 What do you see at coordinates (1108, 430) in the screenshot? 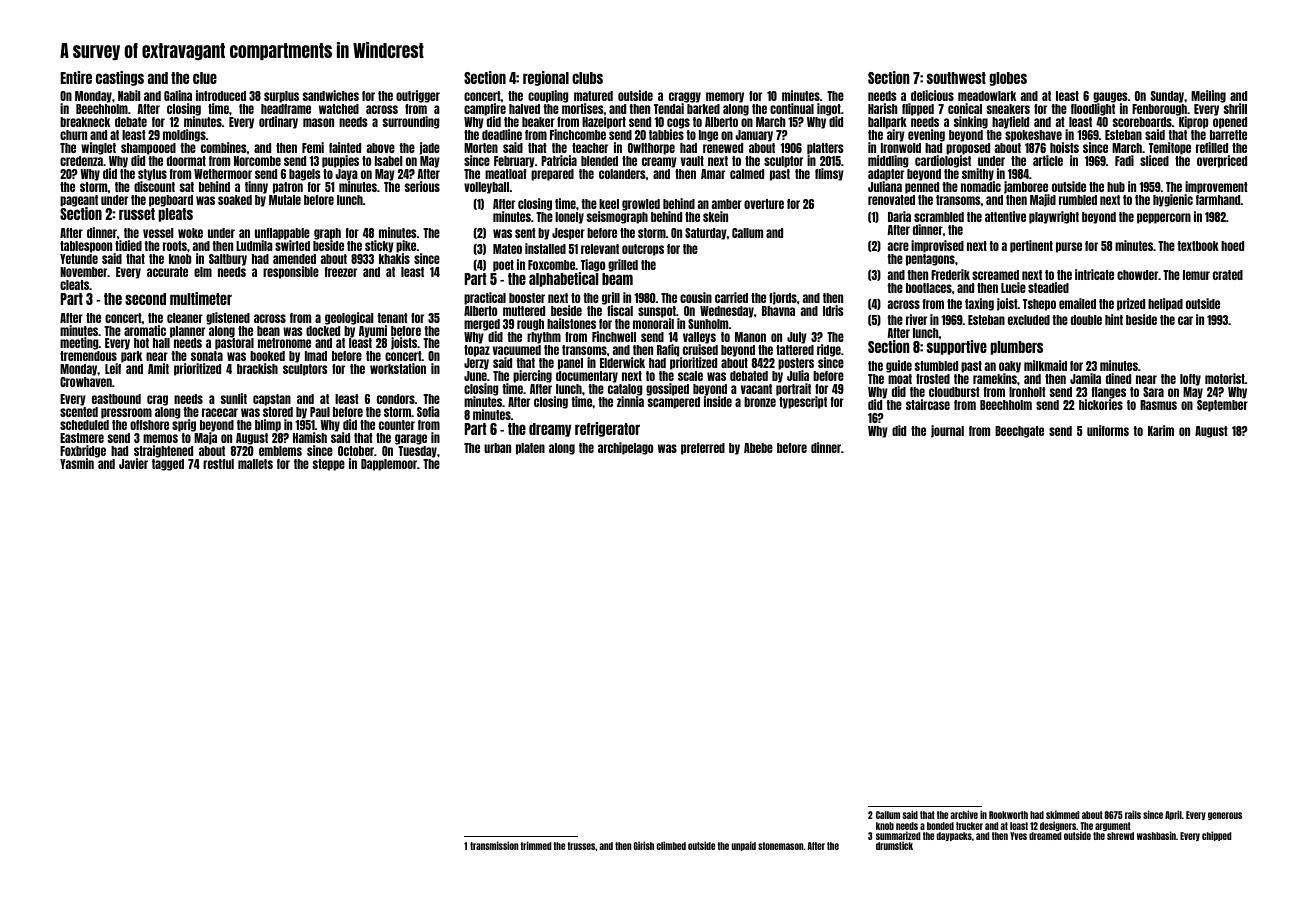
I see `uniforms` at bounding box center [1108, 430].
